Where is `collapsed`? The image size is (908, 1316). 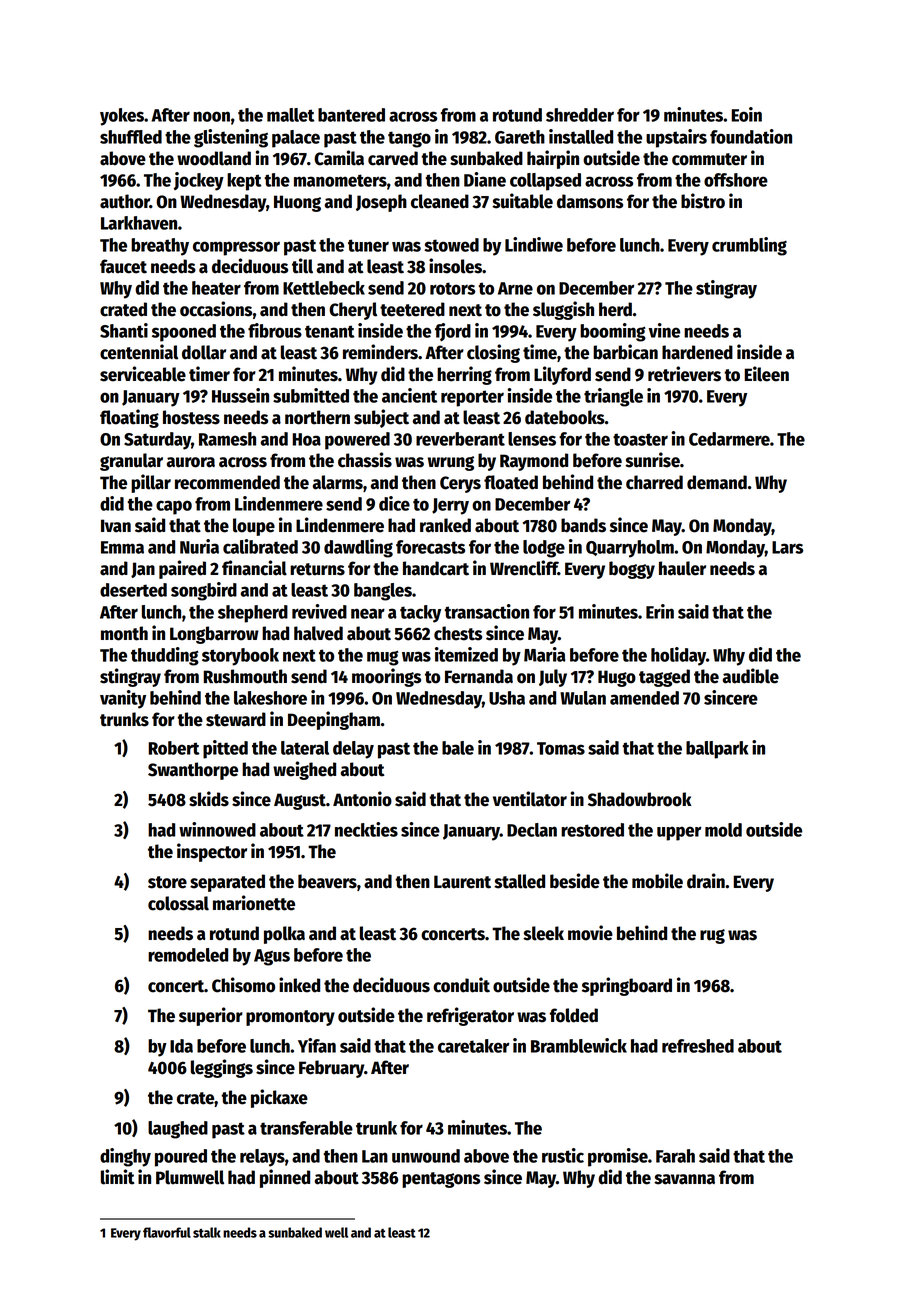
collapsed is located at coordinates (545, 182).
